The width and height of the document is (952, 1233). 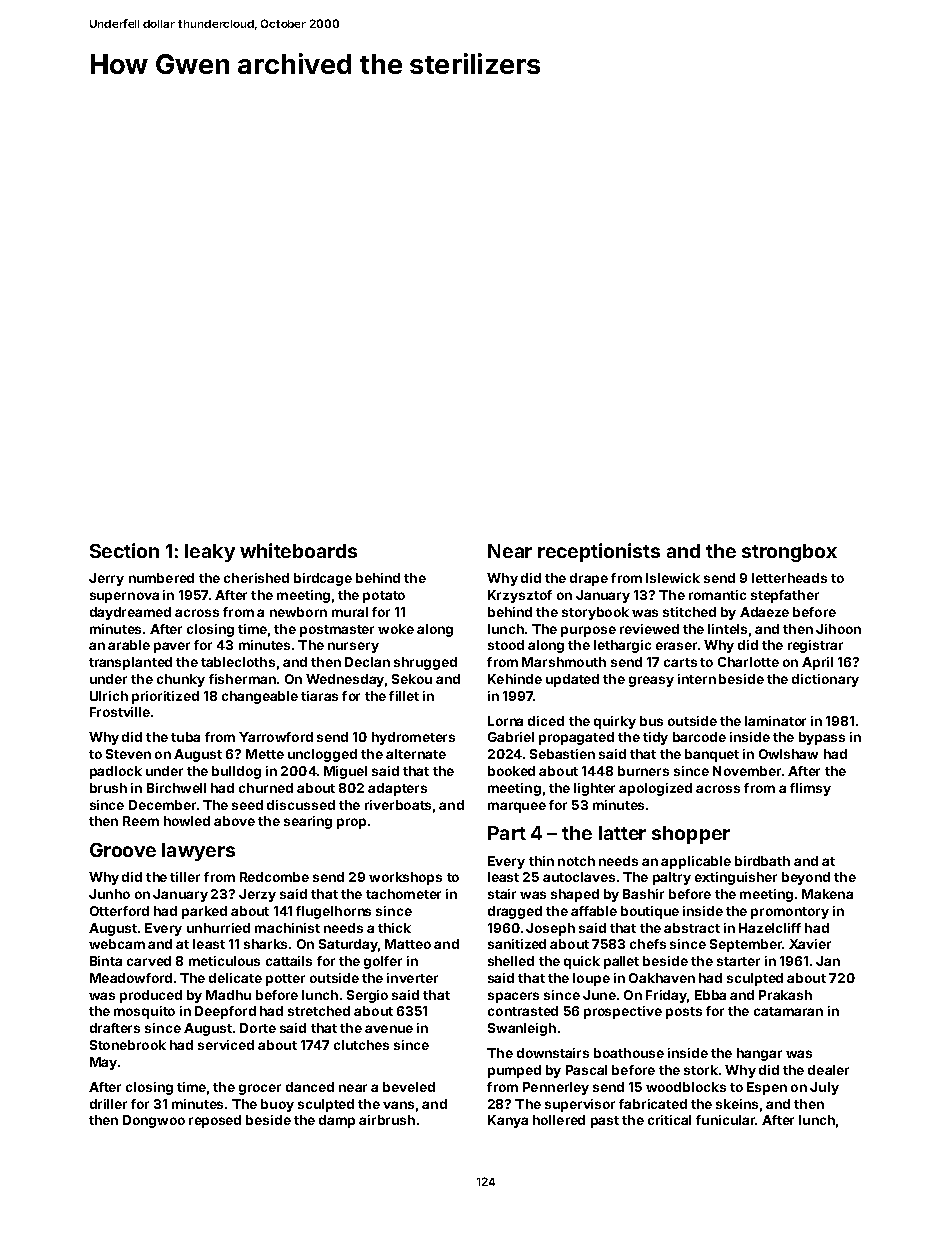 What do you see at coordinates (520, 596) in the document?
I see `Krzysztof` at bounding box center [520, 596].
